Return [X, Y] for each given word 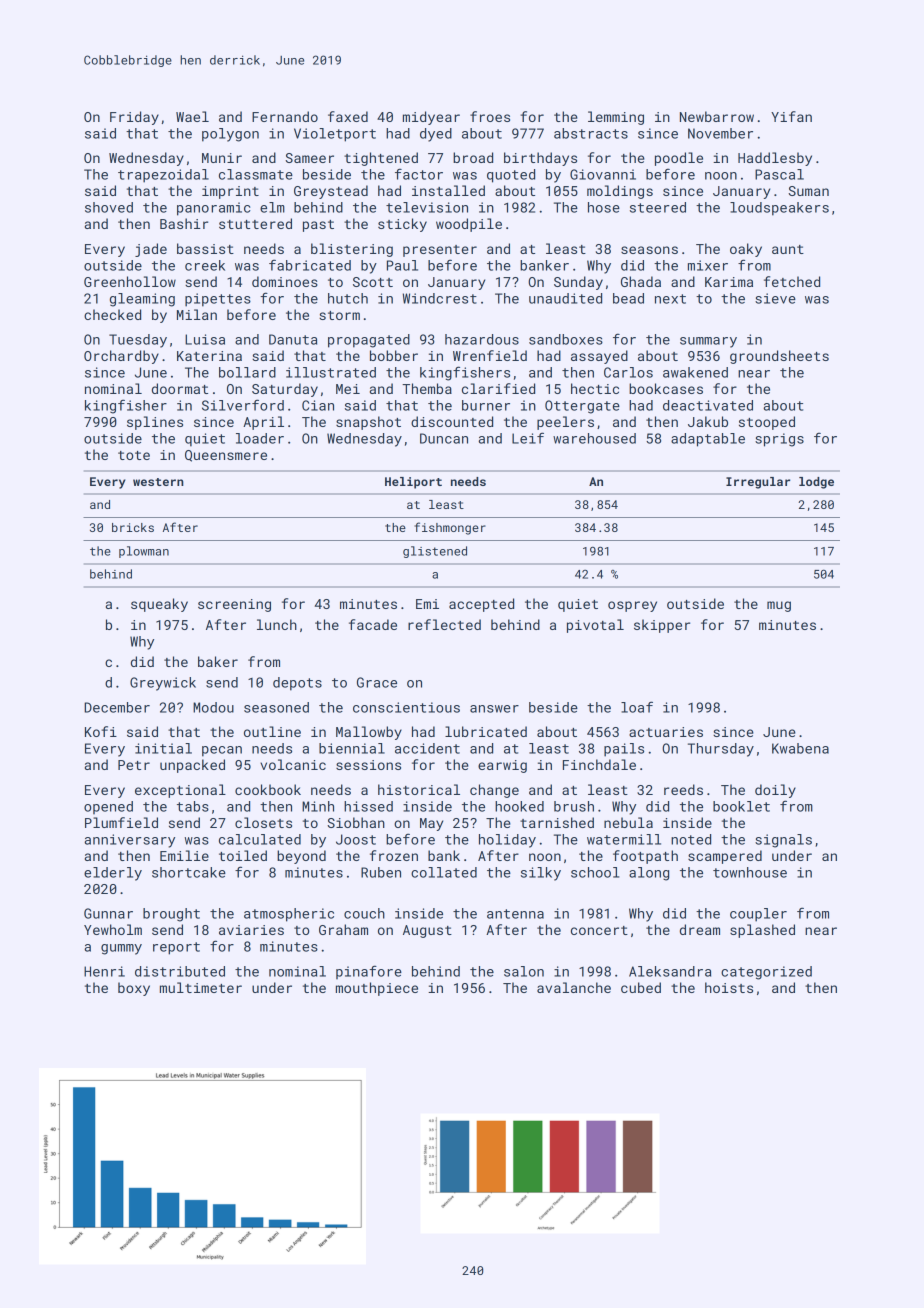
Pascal [779, 174]
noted [691, 839]
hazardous [482, 339]
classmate [256, 174]
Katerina [209, 356]
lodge [816, 483]
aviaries [251, 930]
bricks [133, 527]
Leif [528, 438]
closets [263, 822]
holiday [507, 841]
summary [708, 342]
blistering [352, 250]
